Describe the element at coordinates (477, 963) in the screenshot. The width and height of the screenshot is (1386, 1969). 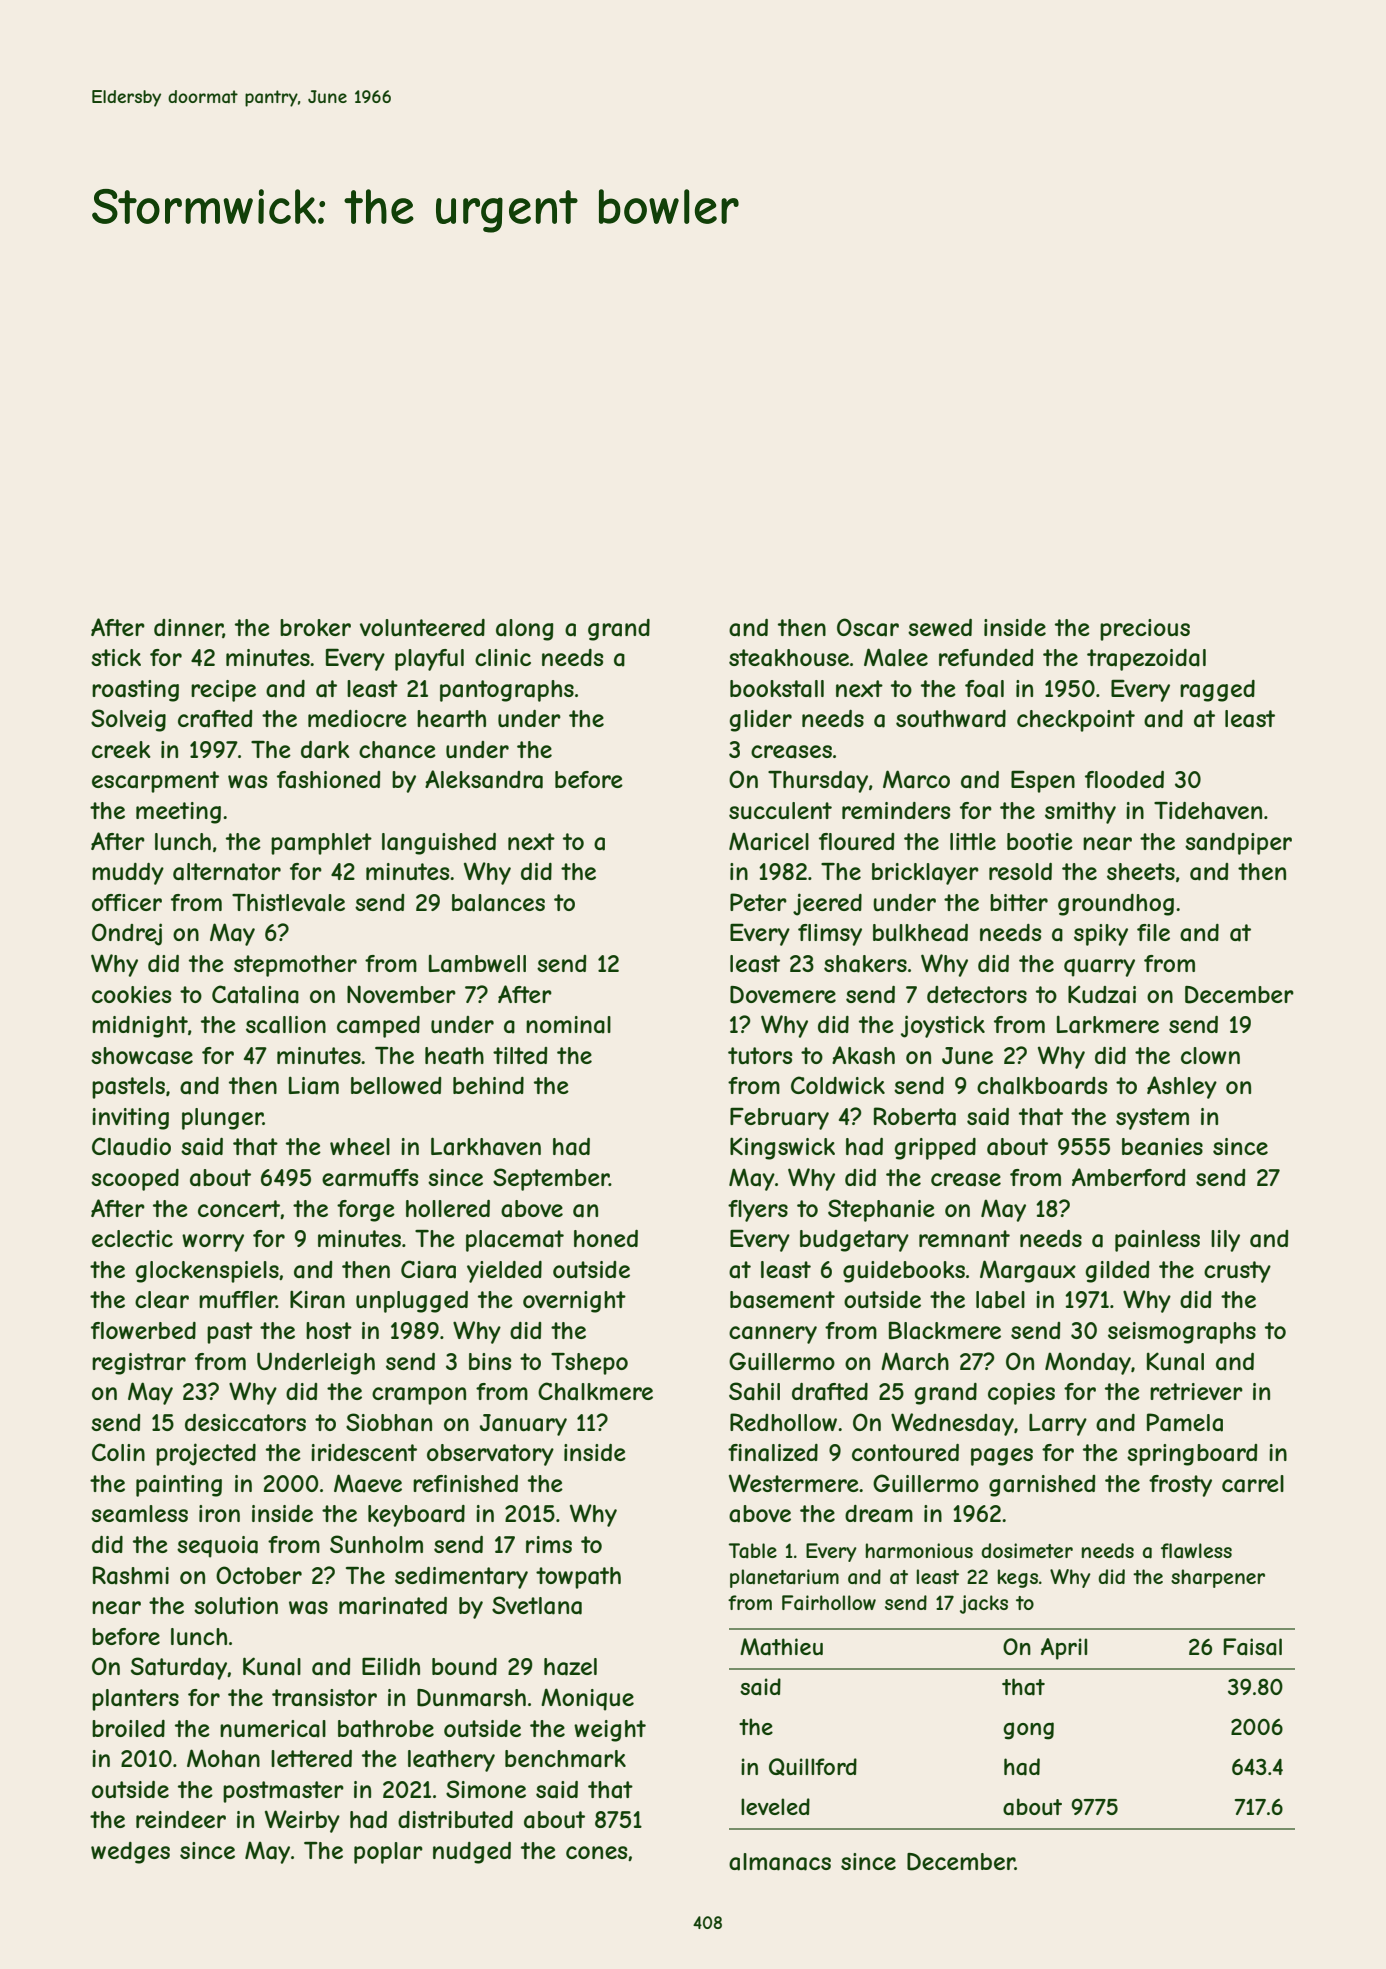
I see `Lambwell` at that location.
